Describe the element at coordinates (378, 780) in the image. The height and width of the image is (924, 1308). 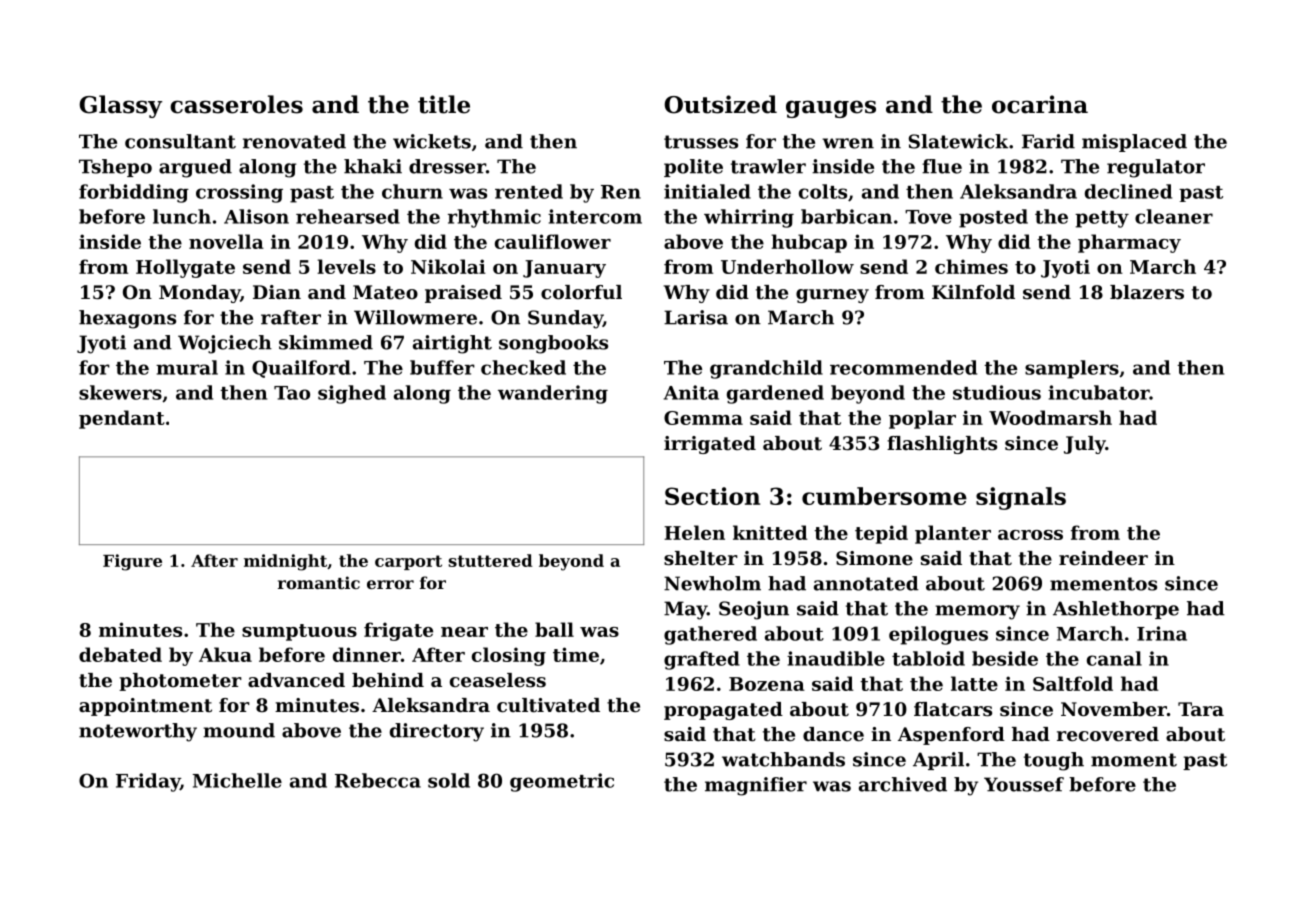
I see `Rebecca` at that location.
